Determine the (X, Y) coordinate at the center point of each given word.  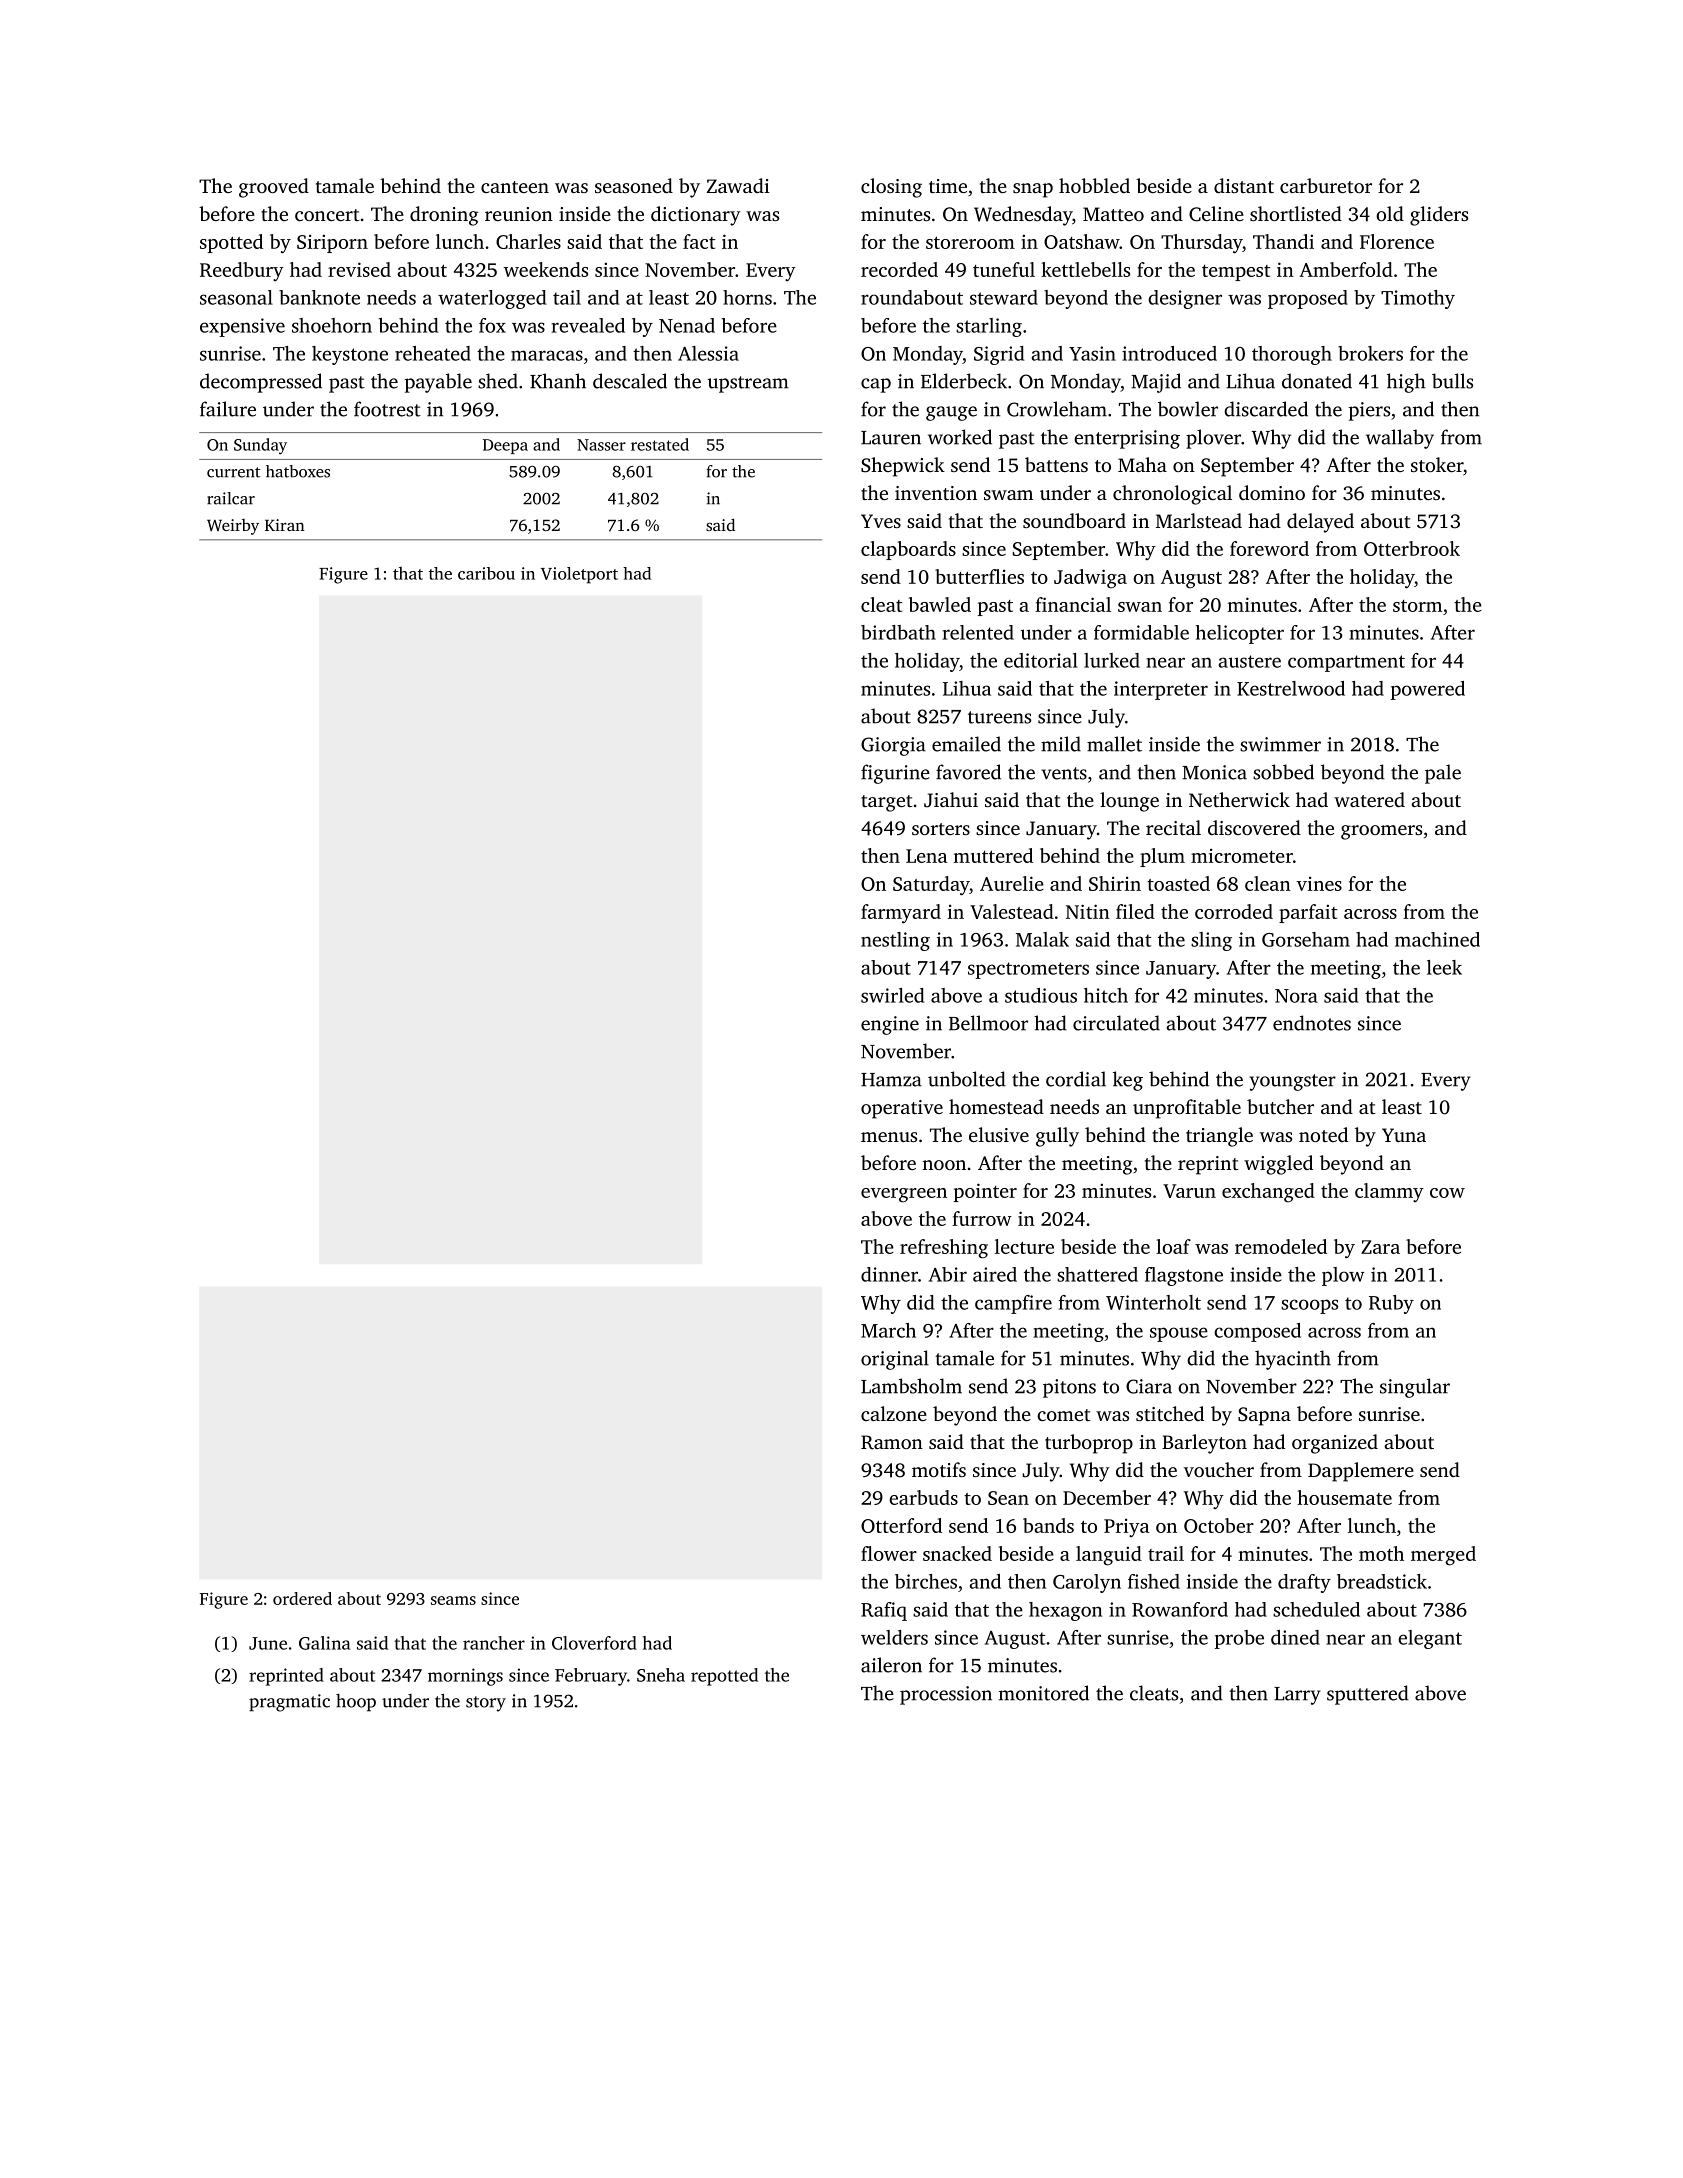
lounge (1129, 802)
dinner (889, 1274)
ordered (302, 1598)
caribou (486, 573)
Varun (1189, 1191)
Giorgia (893, 746)
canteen (515, 187)
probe (1239, 1639)
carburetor (1326, 185)
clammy (1389, 1192)
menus (889, 1137)
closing (891, 188)
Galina (325, 1643)
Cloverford (594, 1643)
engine (890, 1025)
